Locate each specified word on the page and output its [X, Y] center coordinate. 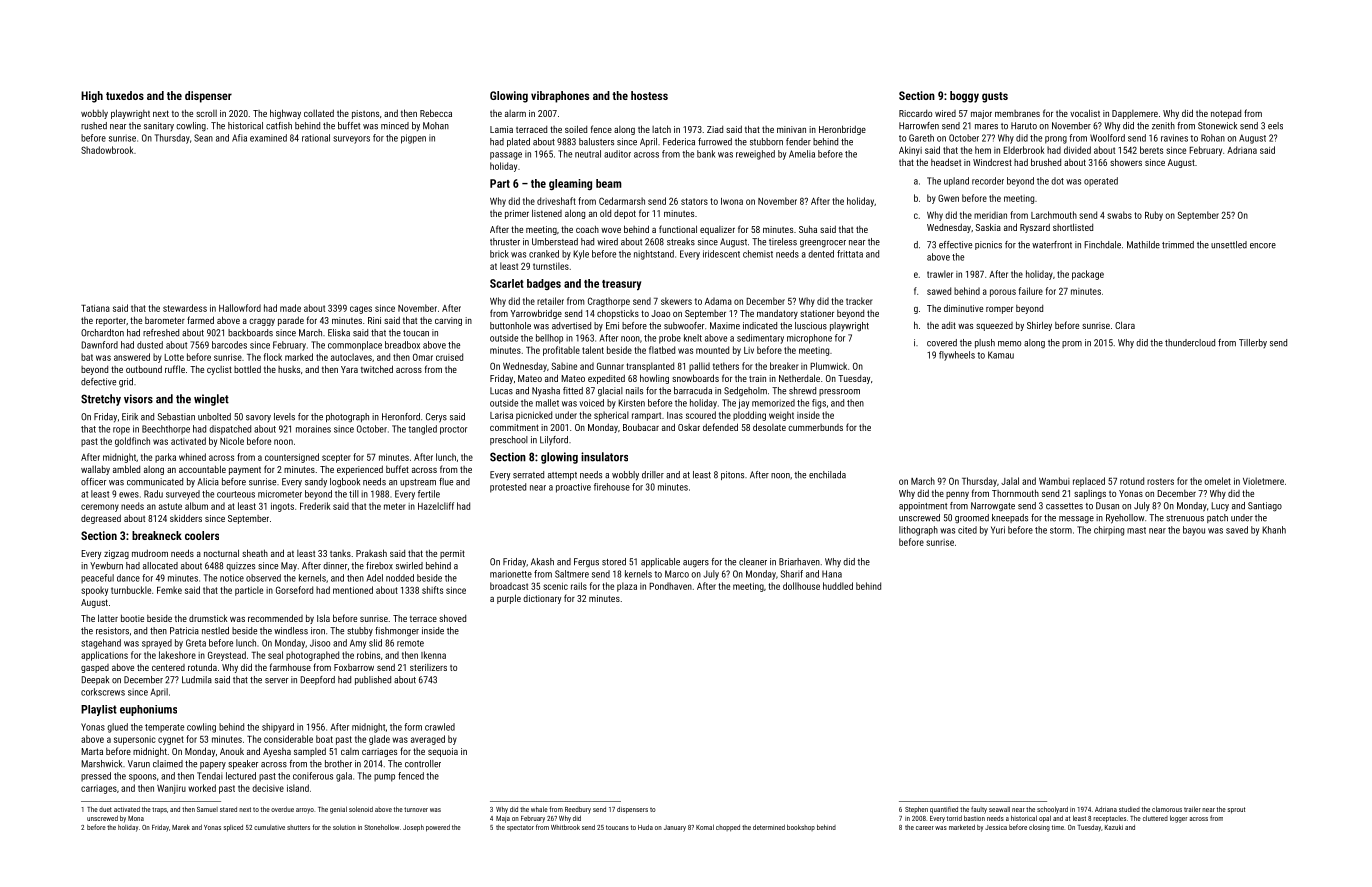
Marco [677, 574]
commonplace [355, 346]
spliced [233, 828]
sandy [316, 482]
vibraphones [560, 97]
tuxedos [125, 95]
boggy [964, 97]
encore [1263, 246]
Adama [718, 301]
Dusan [1107, 506]
